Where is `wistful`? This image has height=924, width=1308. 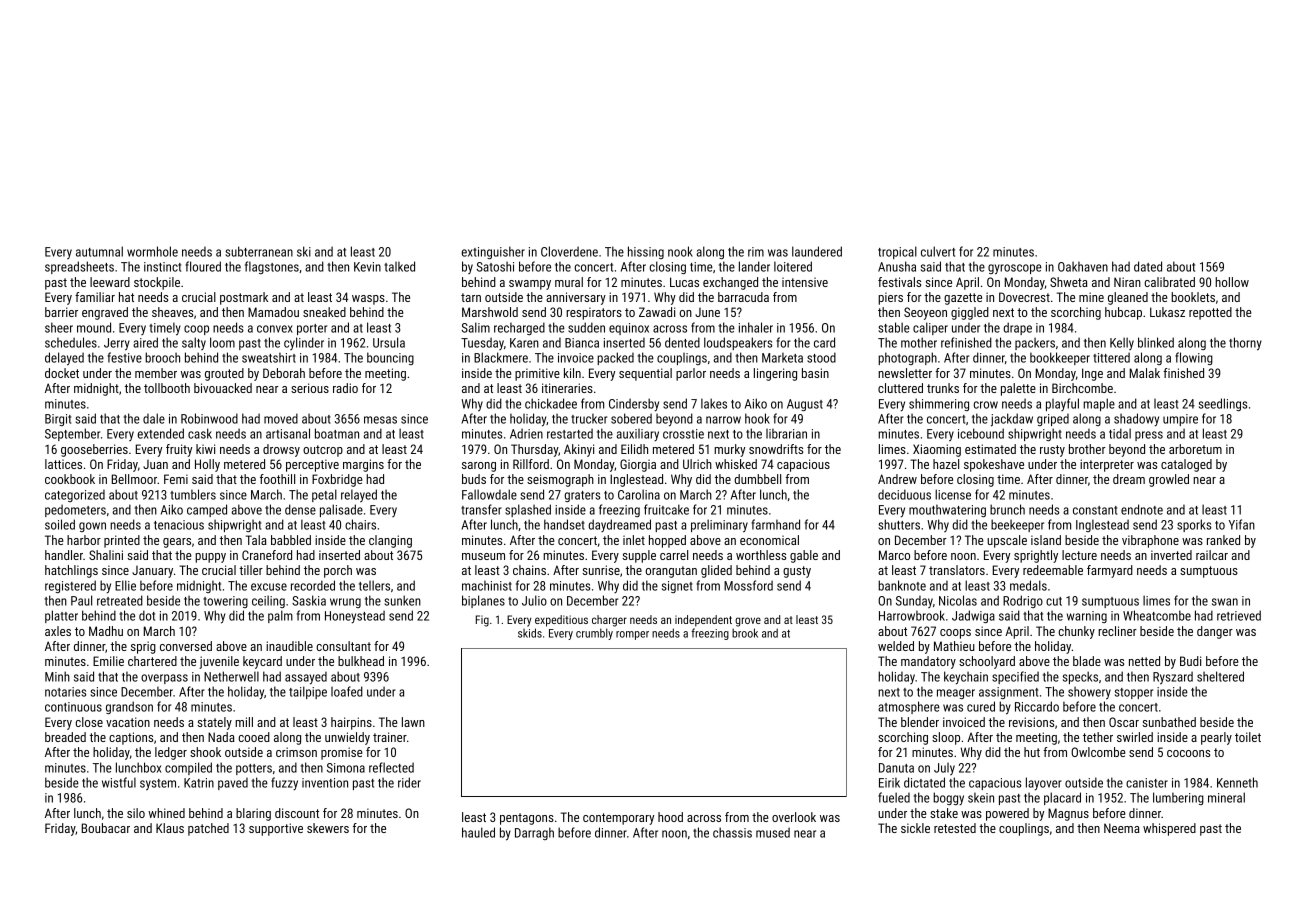 wistful is located at coordinates (119, 782).
